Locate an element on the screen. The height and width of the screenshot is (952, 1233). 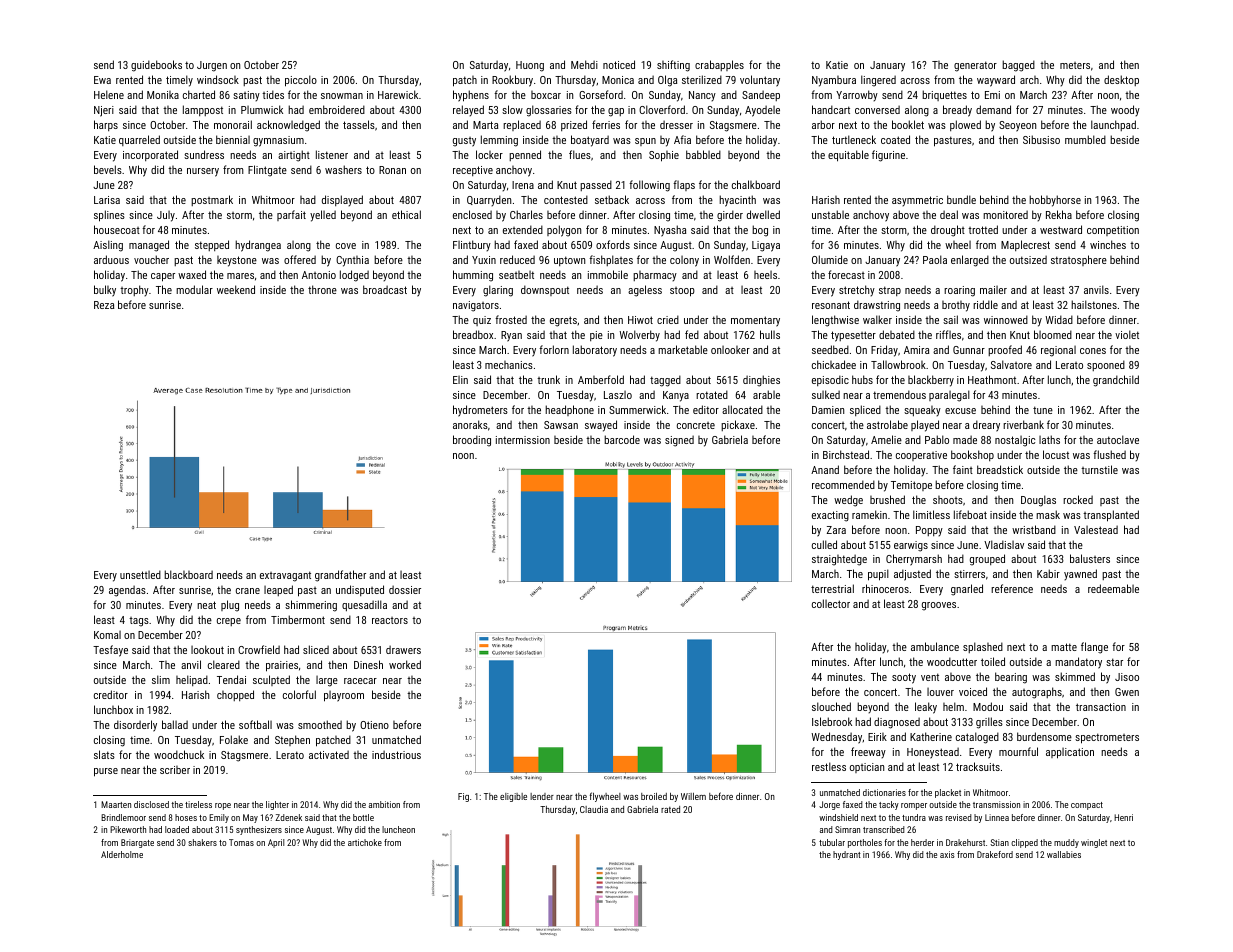
Alderholme is located at coordinates (122, 854).
